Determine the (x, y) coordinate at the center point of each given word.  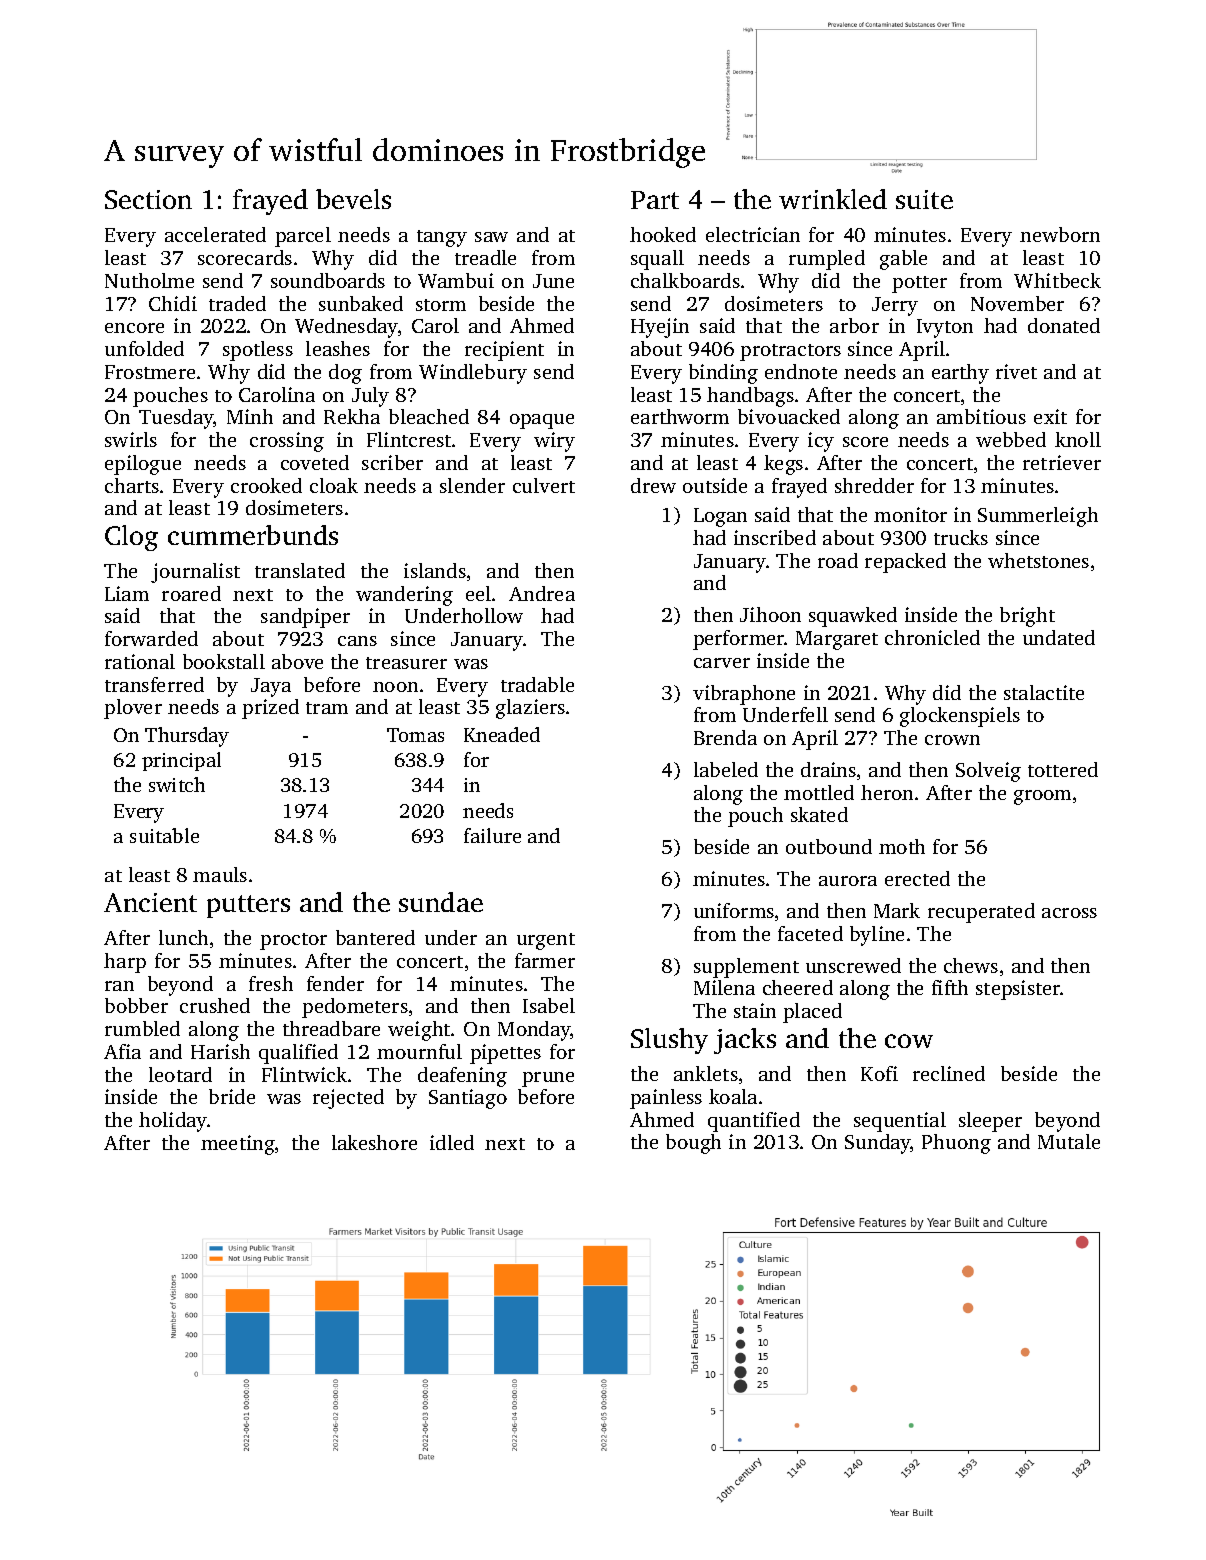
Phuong (956, 1144)
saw (491, 237)
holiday (173, 1122)
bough (693, 1144)
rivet (1016, 371)
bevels (353, 199)
